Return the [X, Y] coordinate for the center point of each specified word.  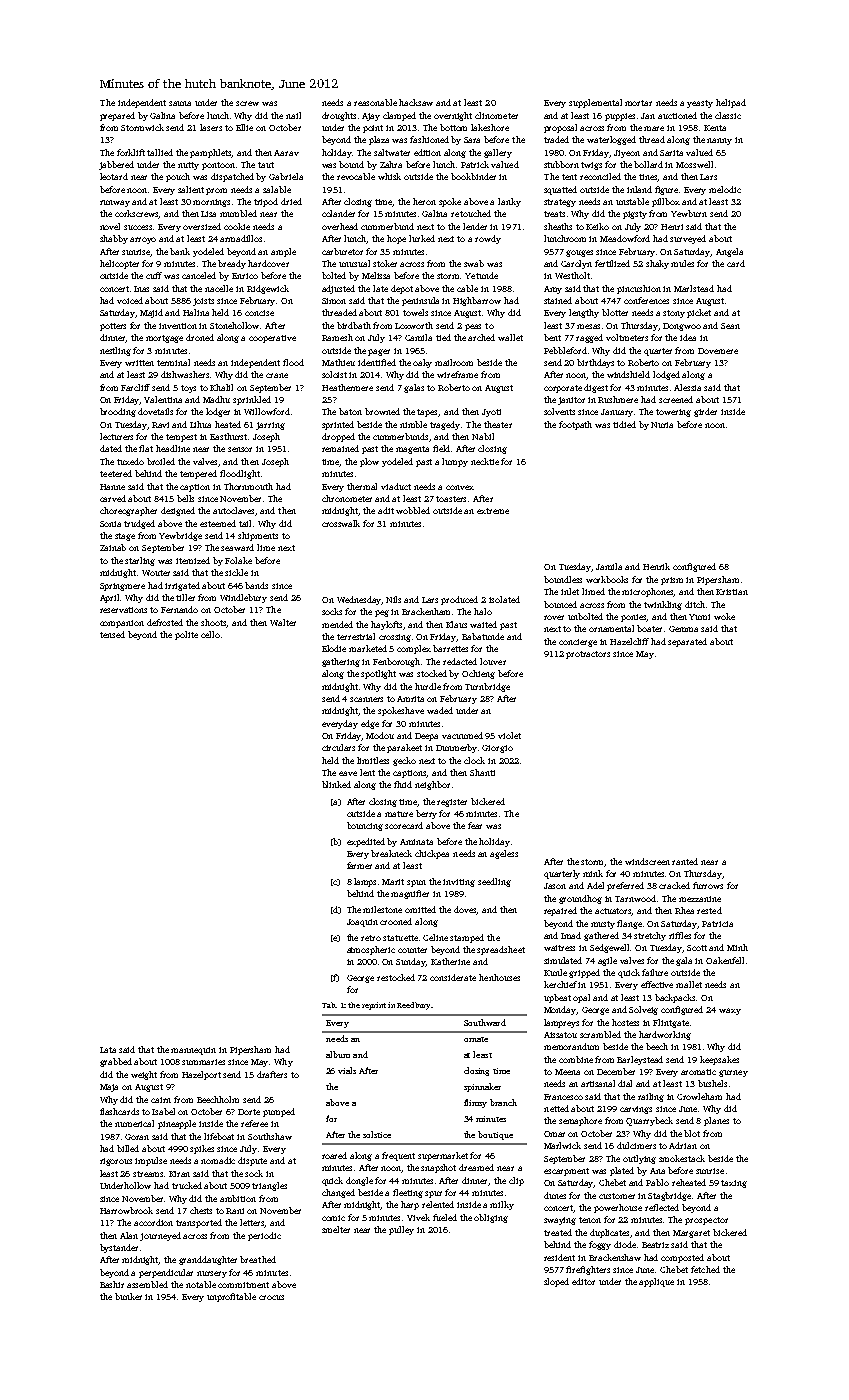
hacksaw [416, 102]
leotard [114, 176]
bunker [128, 1296]
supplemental [595, 103]
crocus [271, 1297]
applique [656, 1282]
